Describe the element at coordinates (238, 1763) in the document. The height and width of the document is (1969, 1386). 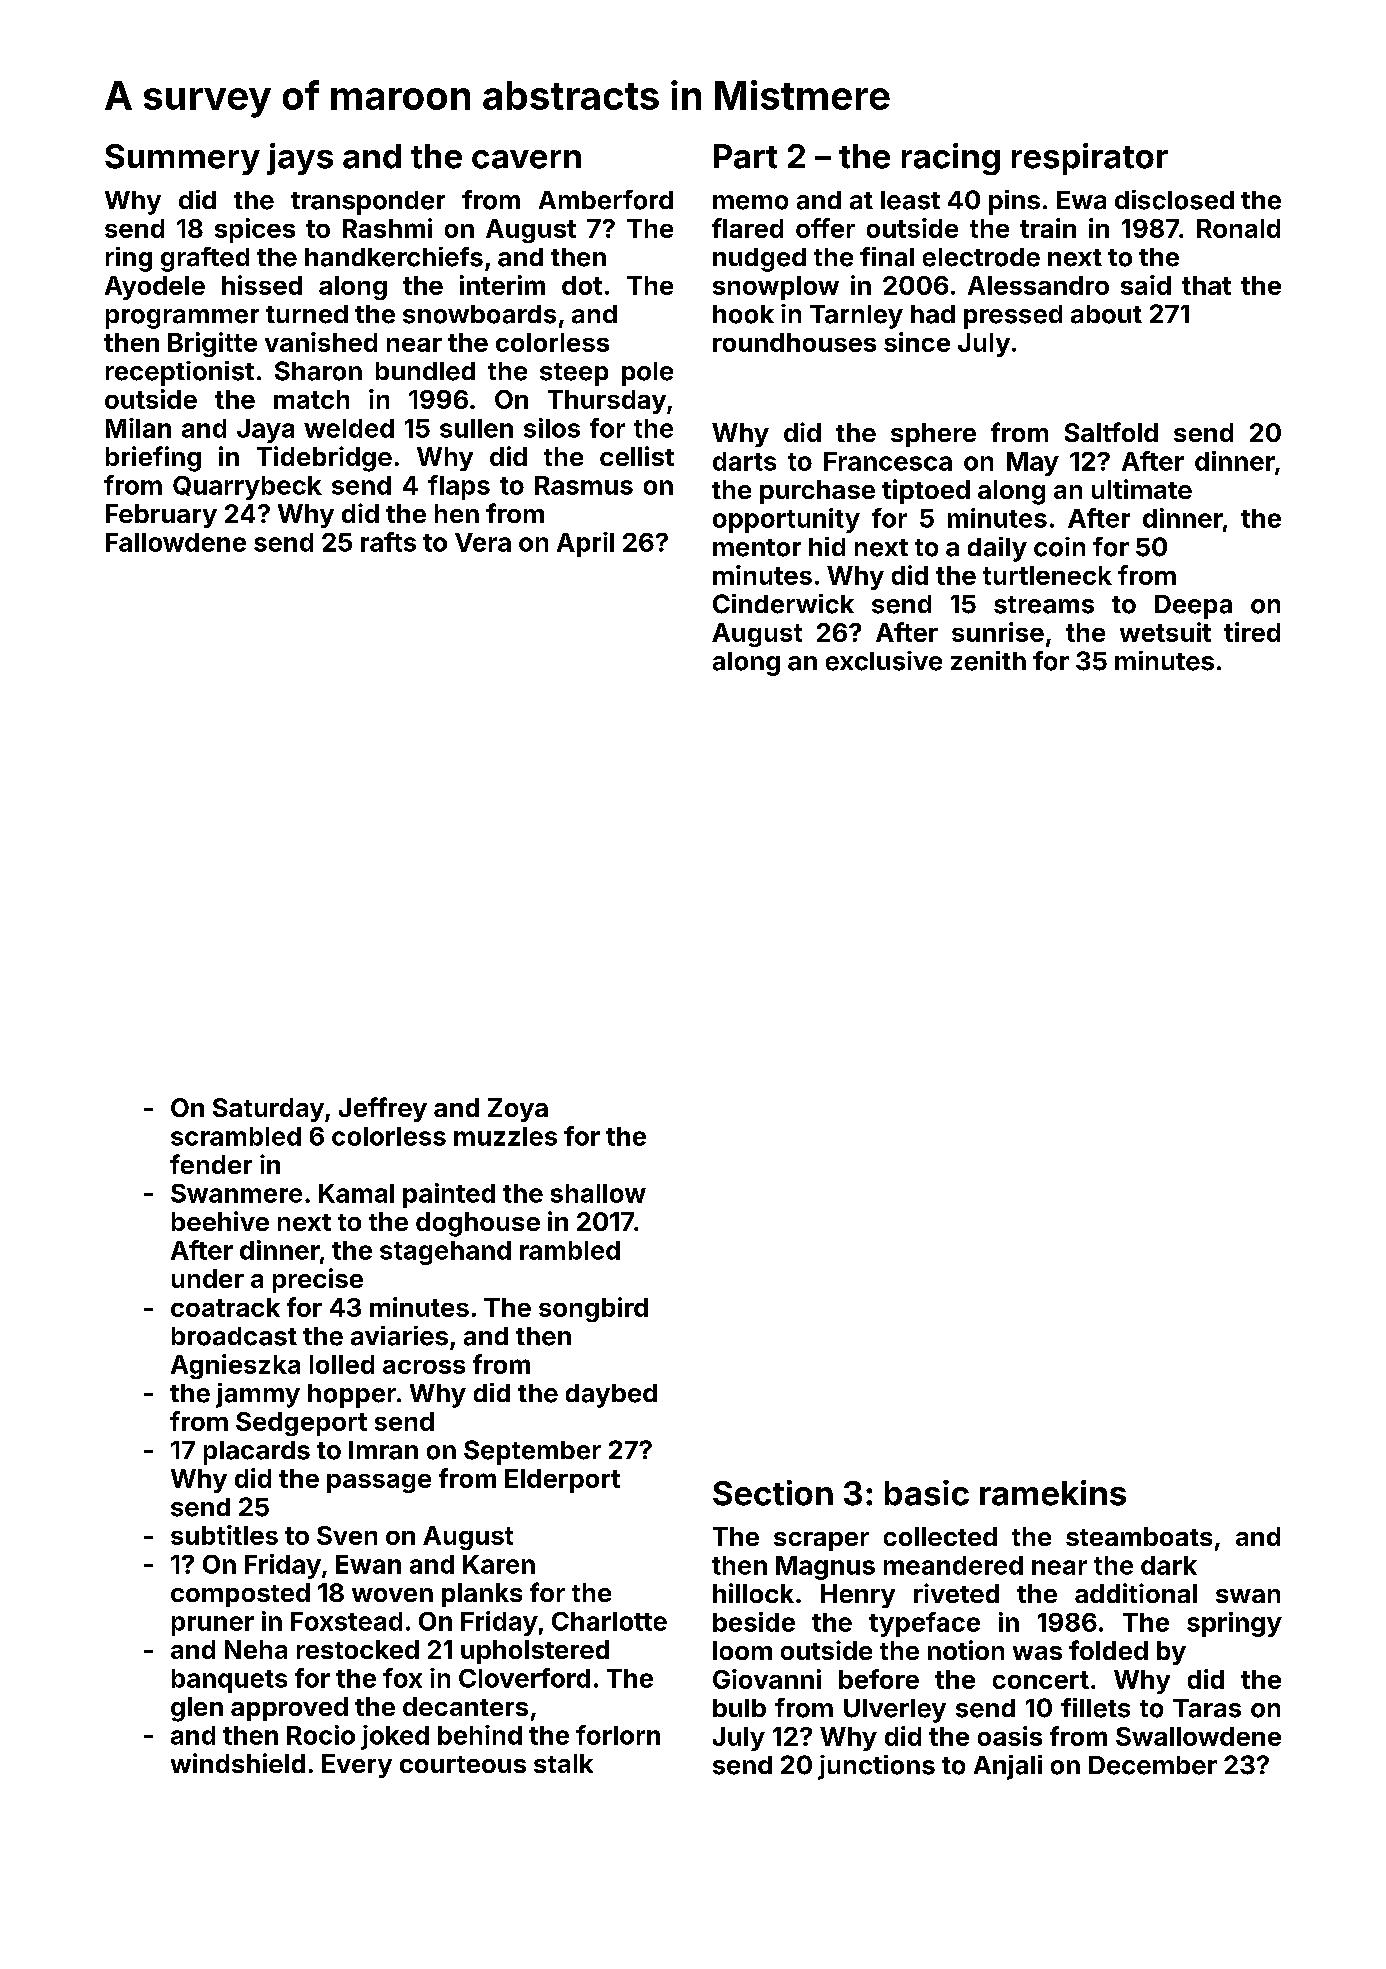
I see `windshield` at that location.
